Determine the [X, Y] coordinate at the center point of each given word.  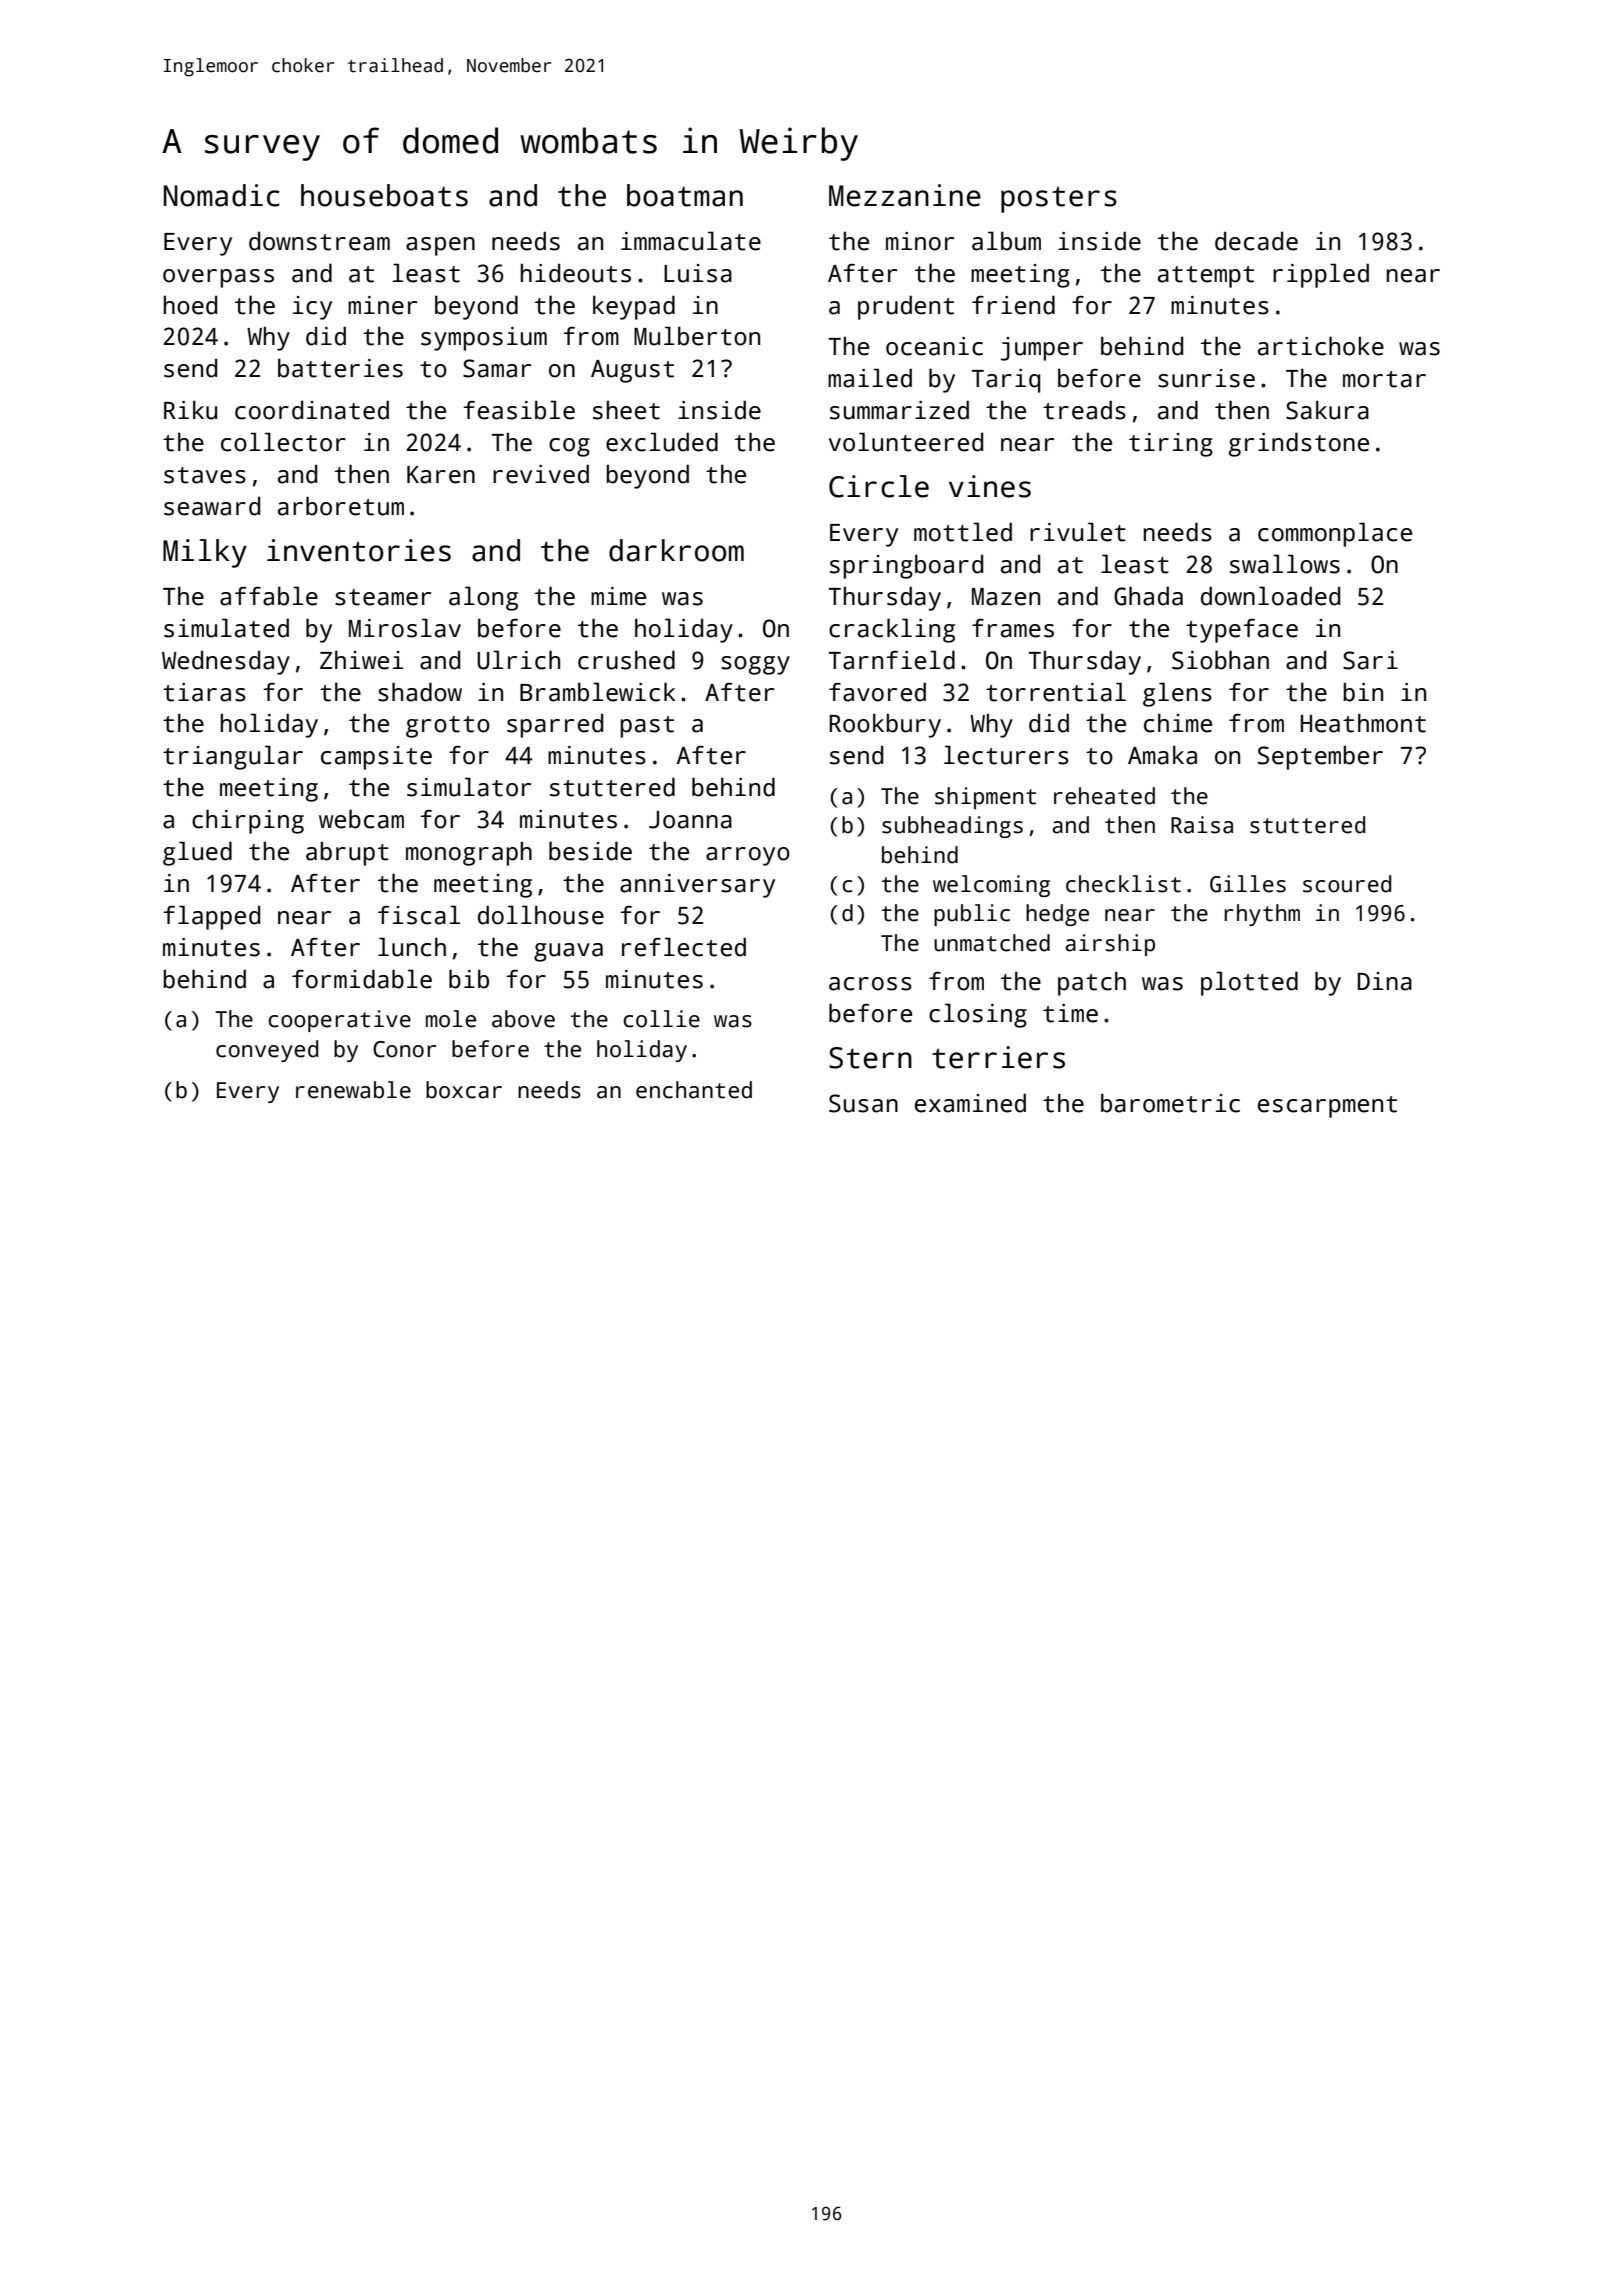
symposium [484, 339]
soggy [755, 665]
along [483, 598]
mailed [870, 378]
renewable [353, 1090]
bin [1363, 692]
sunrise [1206, 378]
